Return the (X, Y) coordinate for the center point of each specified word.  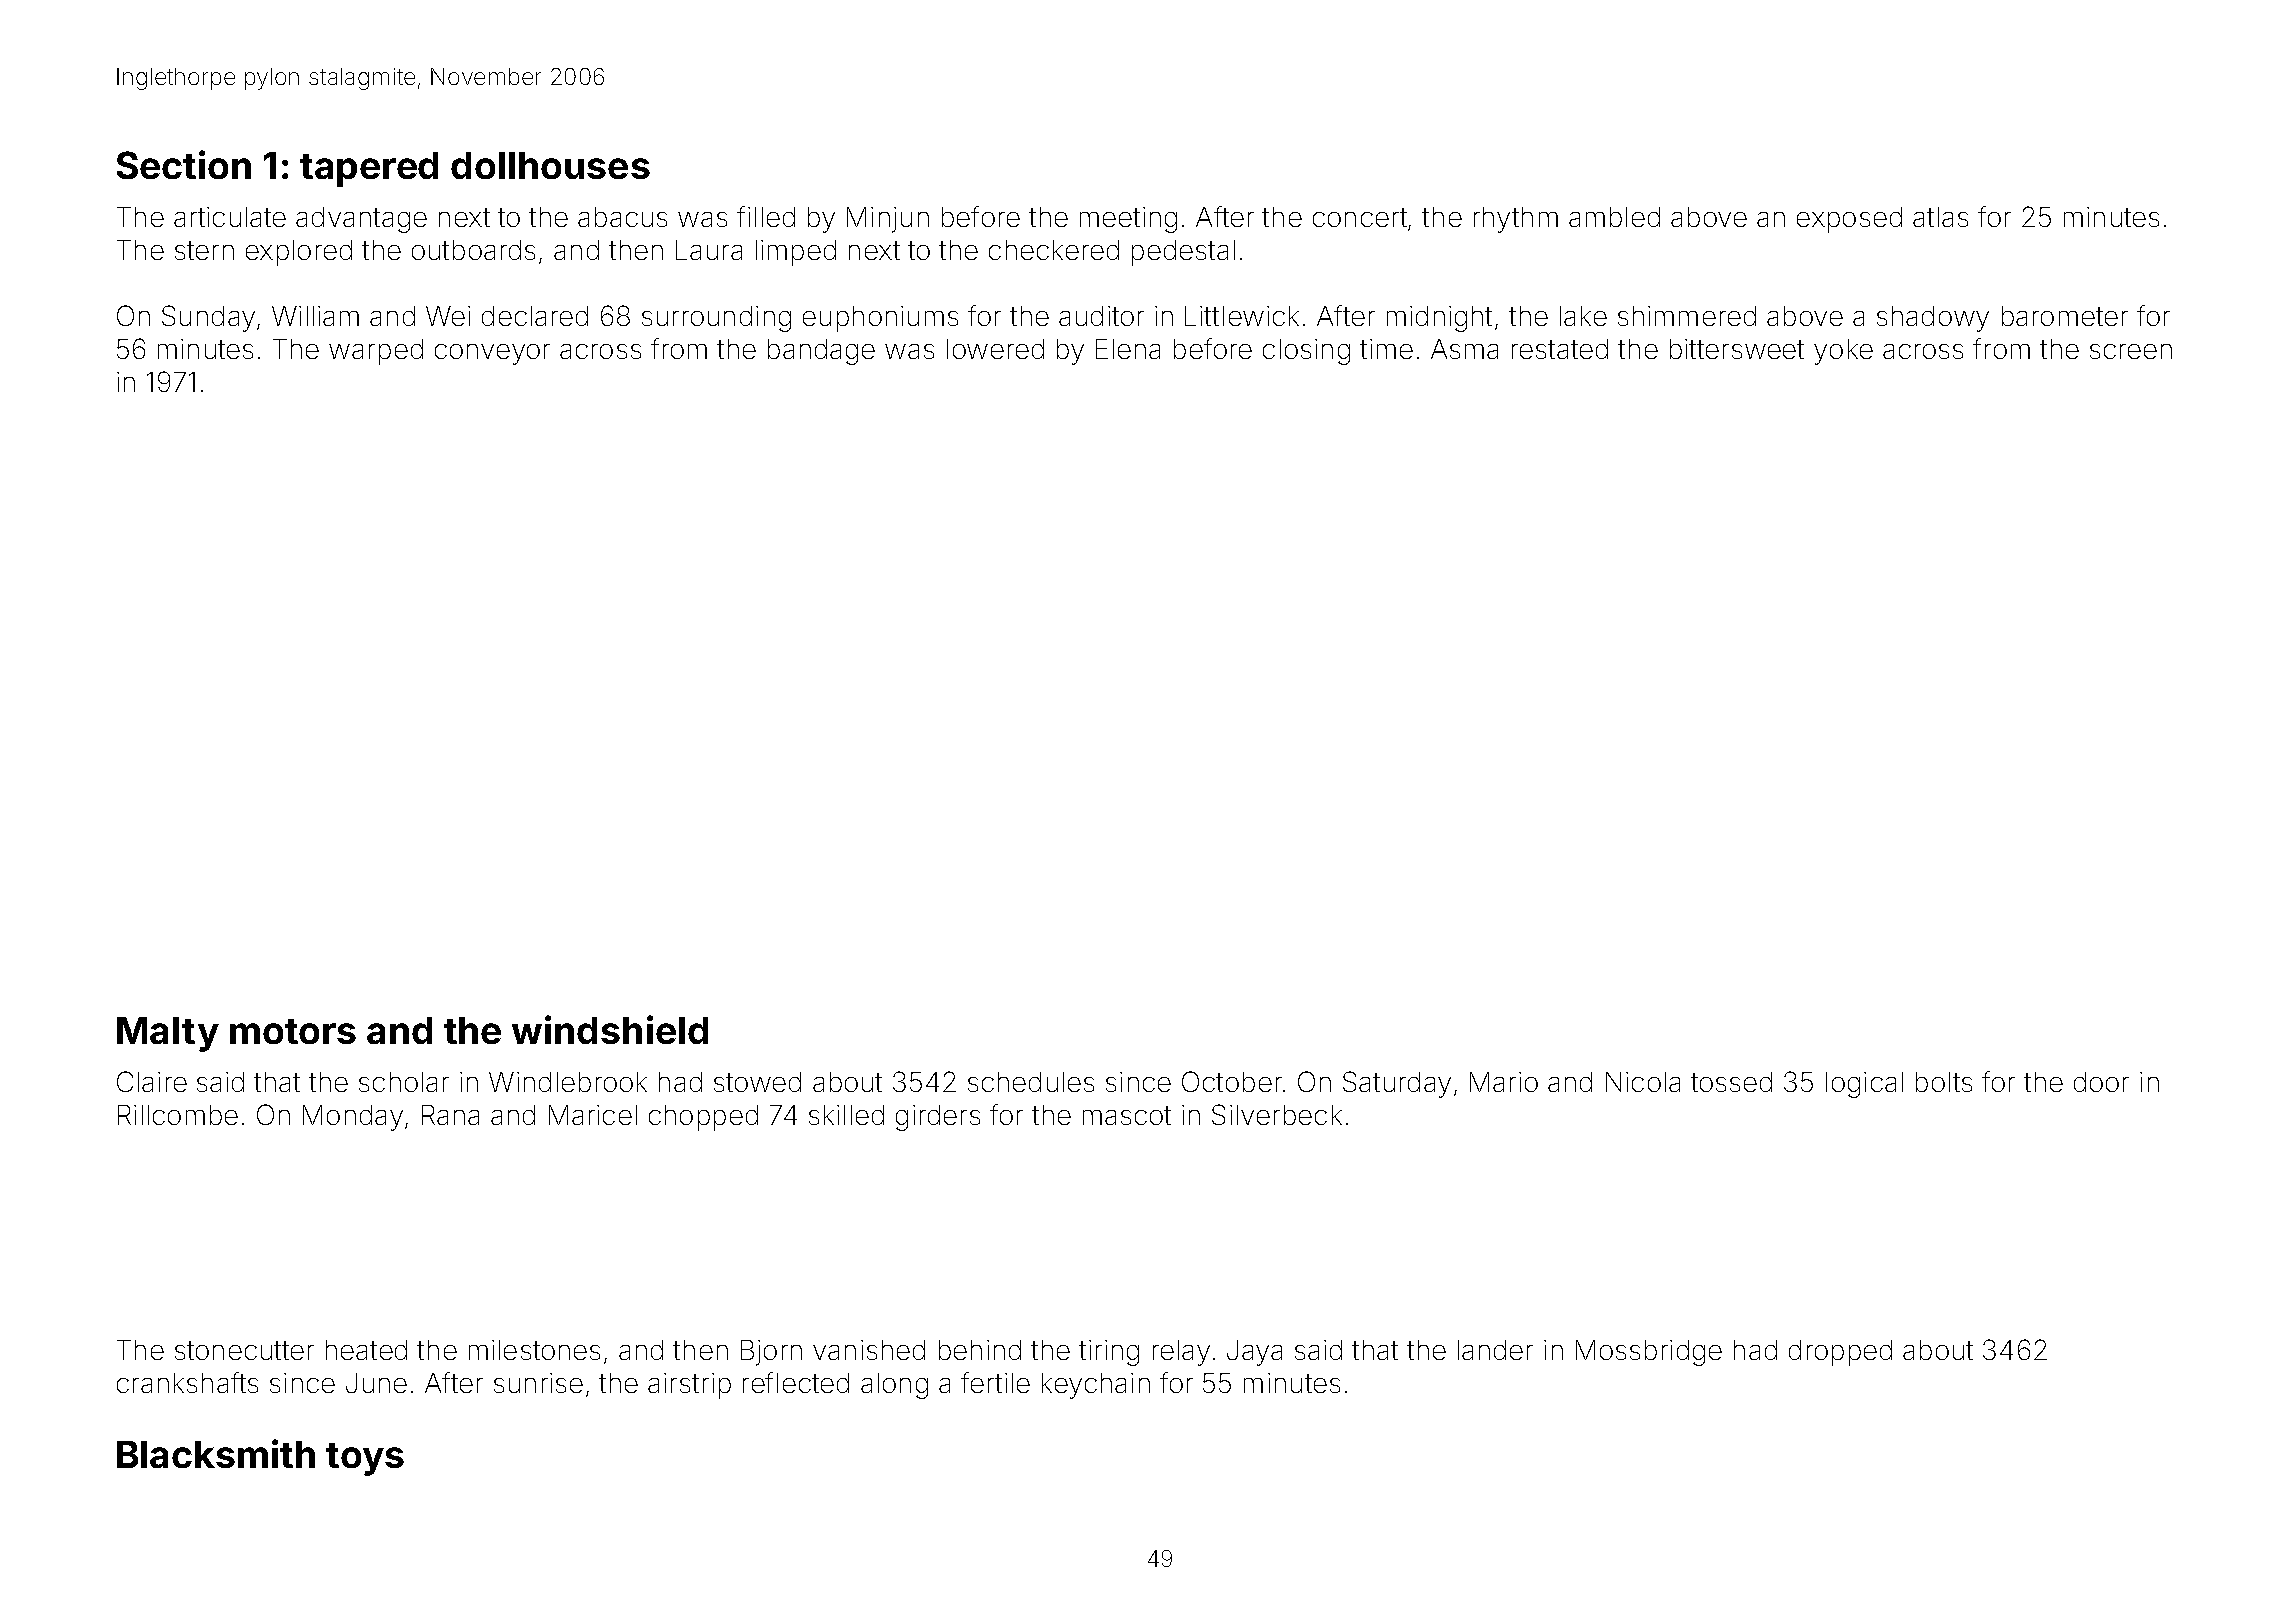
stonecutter (244, 1350)
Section (184, 164)
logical (1864, 1085)
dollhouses (550, 165)
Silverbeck (1277, 1114)
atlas (1940, 217)
